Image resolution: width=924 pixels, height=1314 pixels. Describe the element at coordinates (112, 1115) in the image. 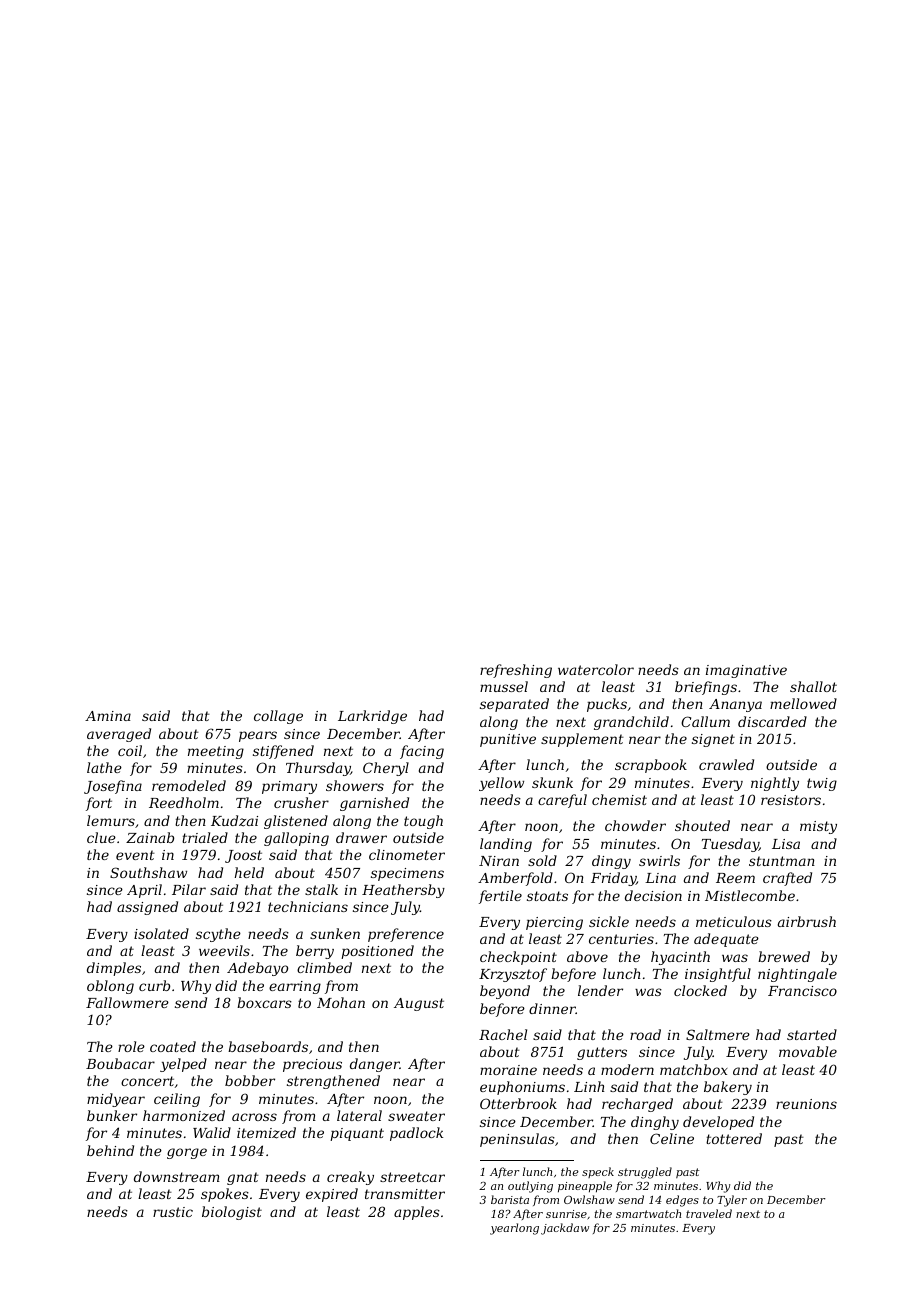

I see `bunker` at that location.
